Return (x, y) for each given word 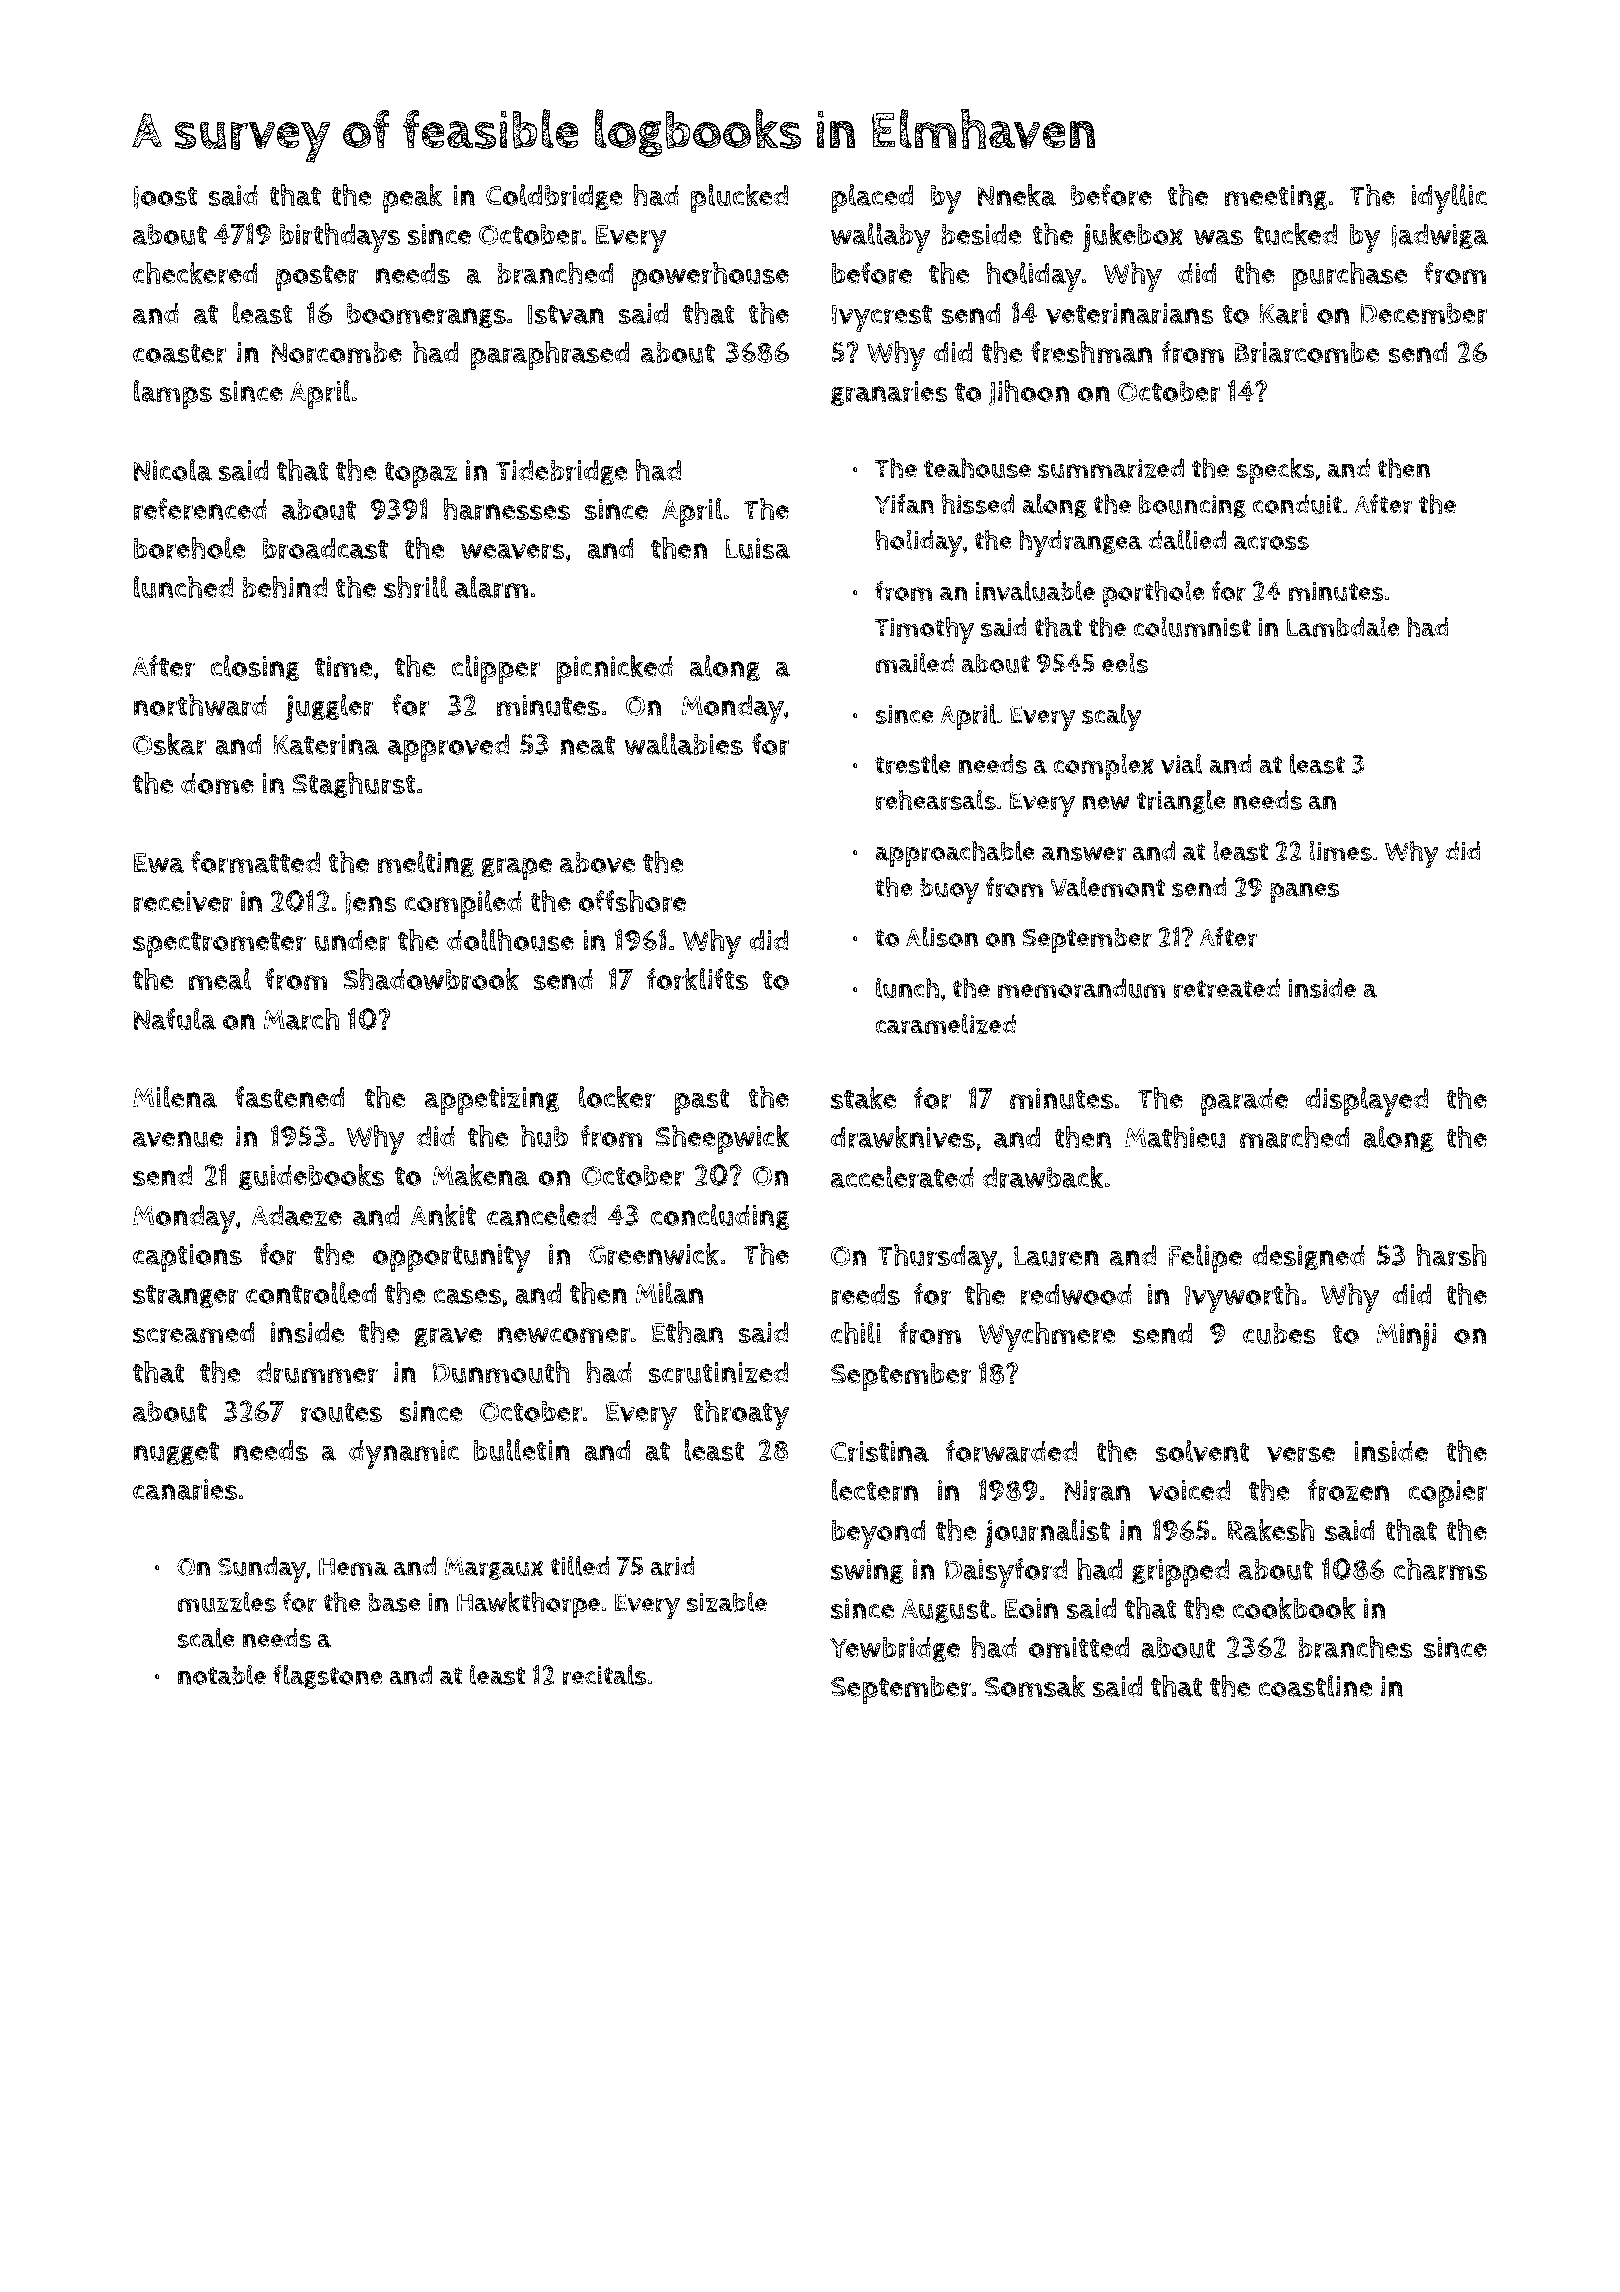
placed (872, 198)
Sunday (262, 1569)
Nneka (1017, 195)
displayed (1367, 1102)
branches (1355, 1647)
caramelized (945, 1024)
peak (412, 198)
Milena (175, 1097)
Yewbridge (895, 1650)
